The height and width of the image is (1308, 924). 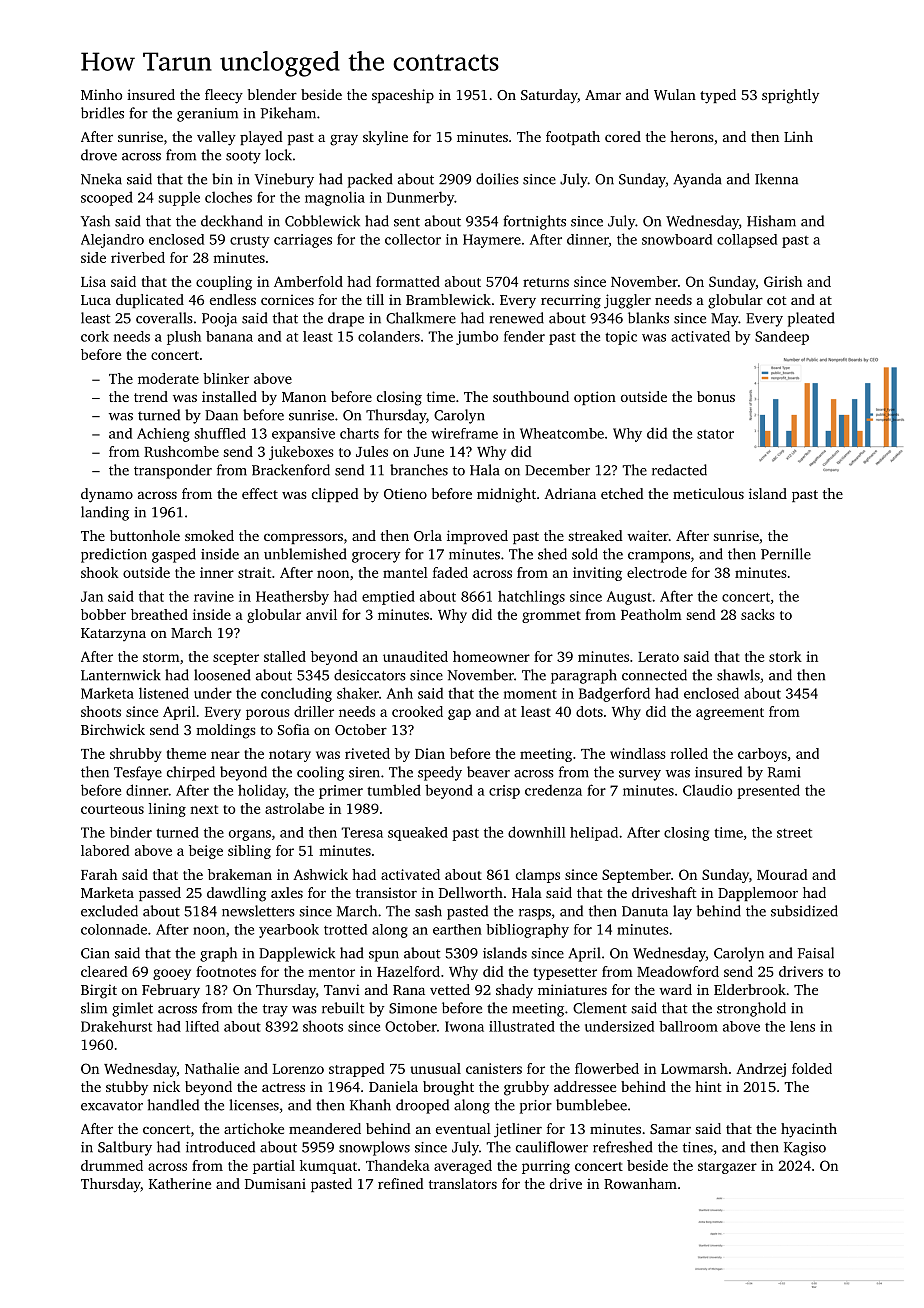 What do you see at coordinates (785, 656) in the image?
I see `stork` at bounding box center [785, 656].
